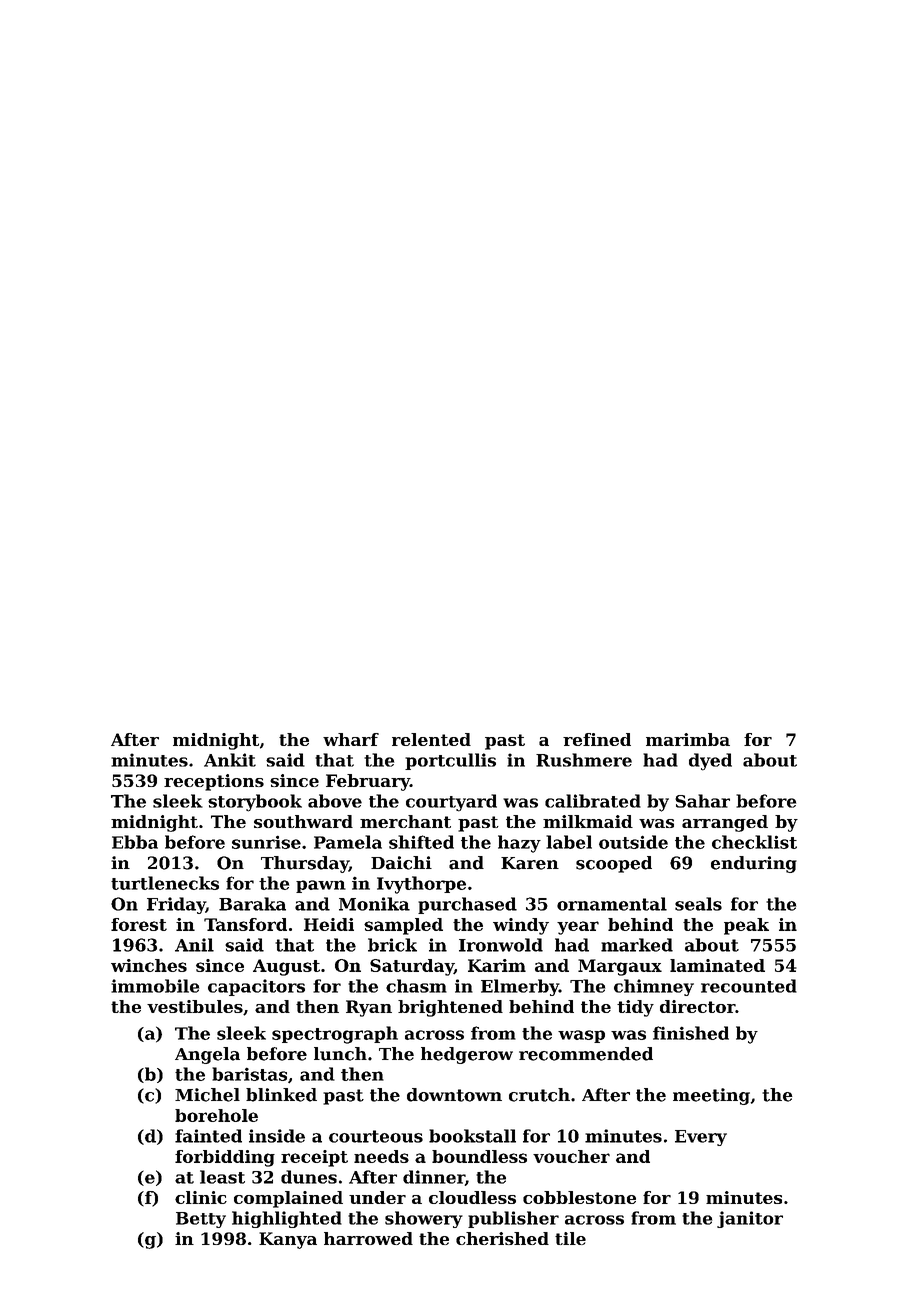 Image resolution: width=908 pixels, height=1316 pixels. What do you see at coordinates (256, 987) in the screenshot?
I see `capacitors` at bounding box center [256, 987].
